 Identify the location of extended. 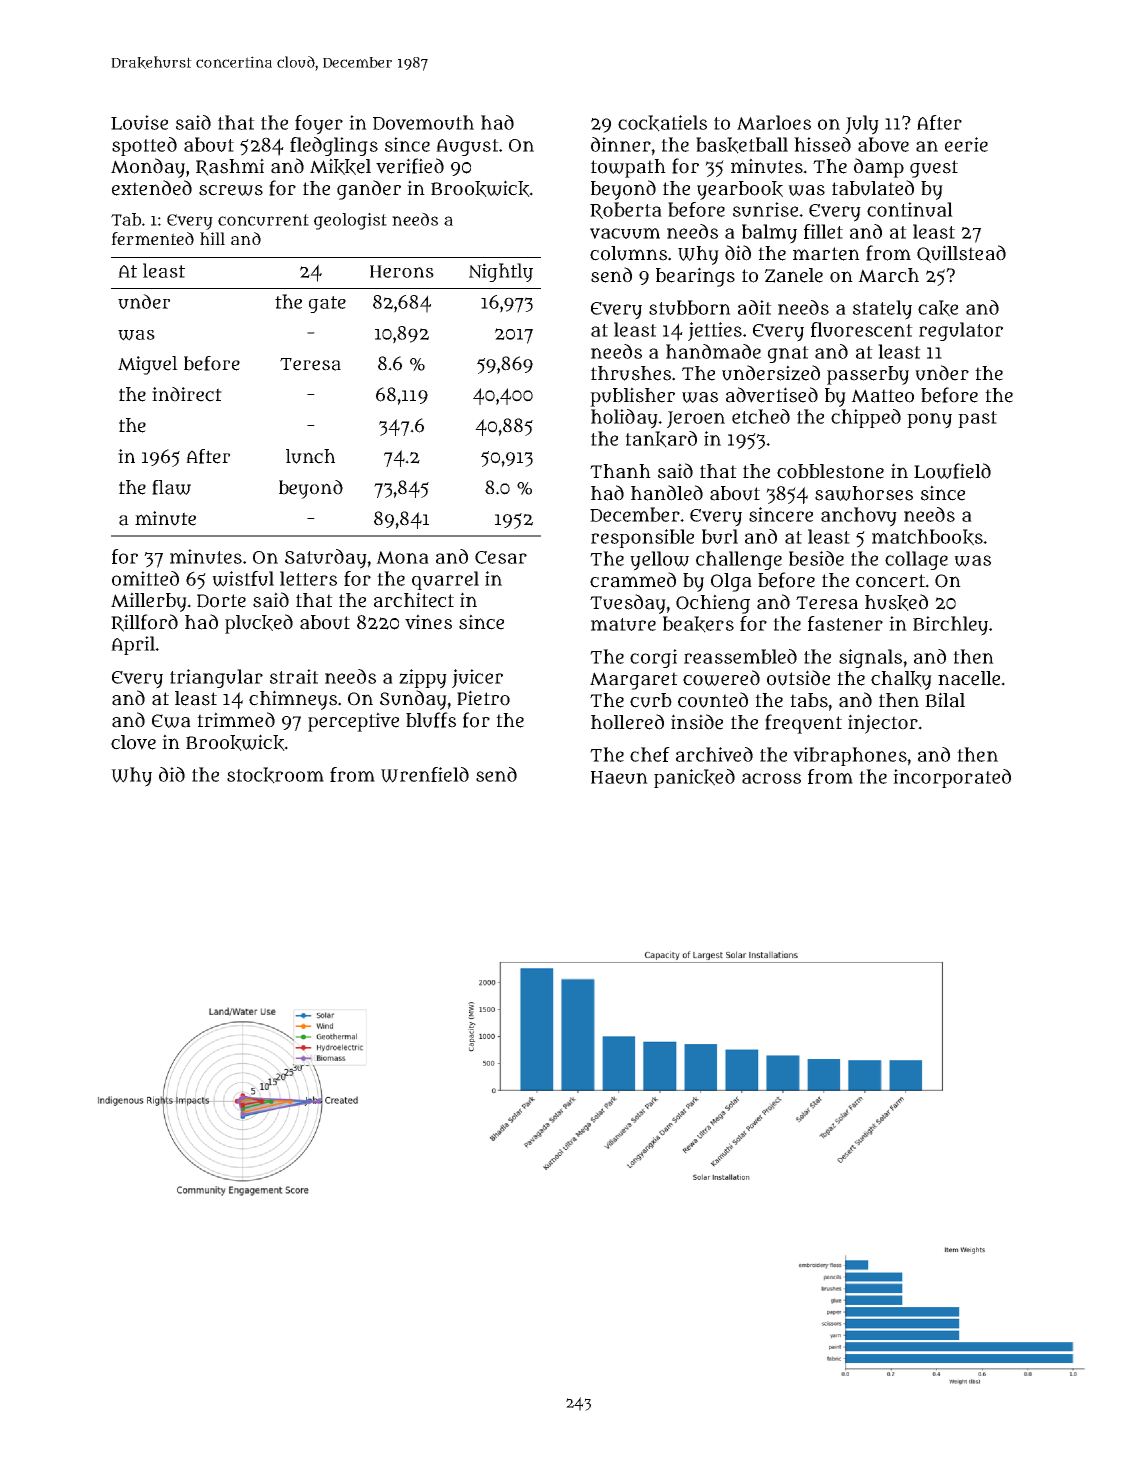
(152, 188).
